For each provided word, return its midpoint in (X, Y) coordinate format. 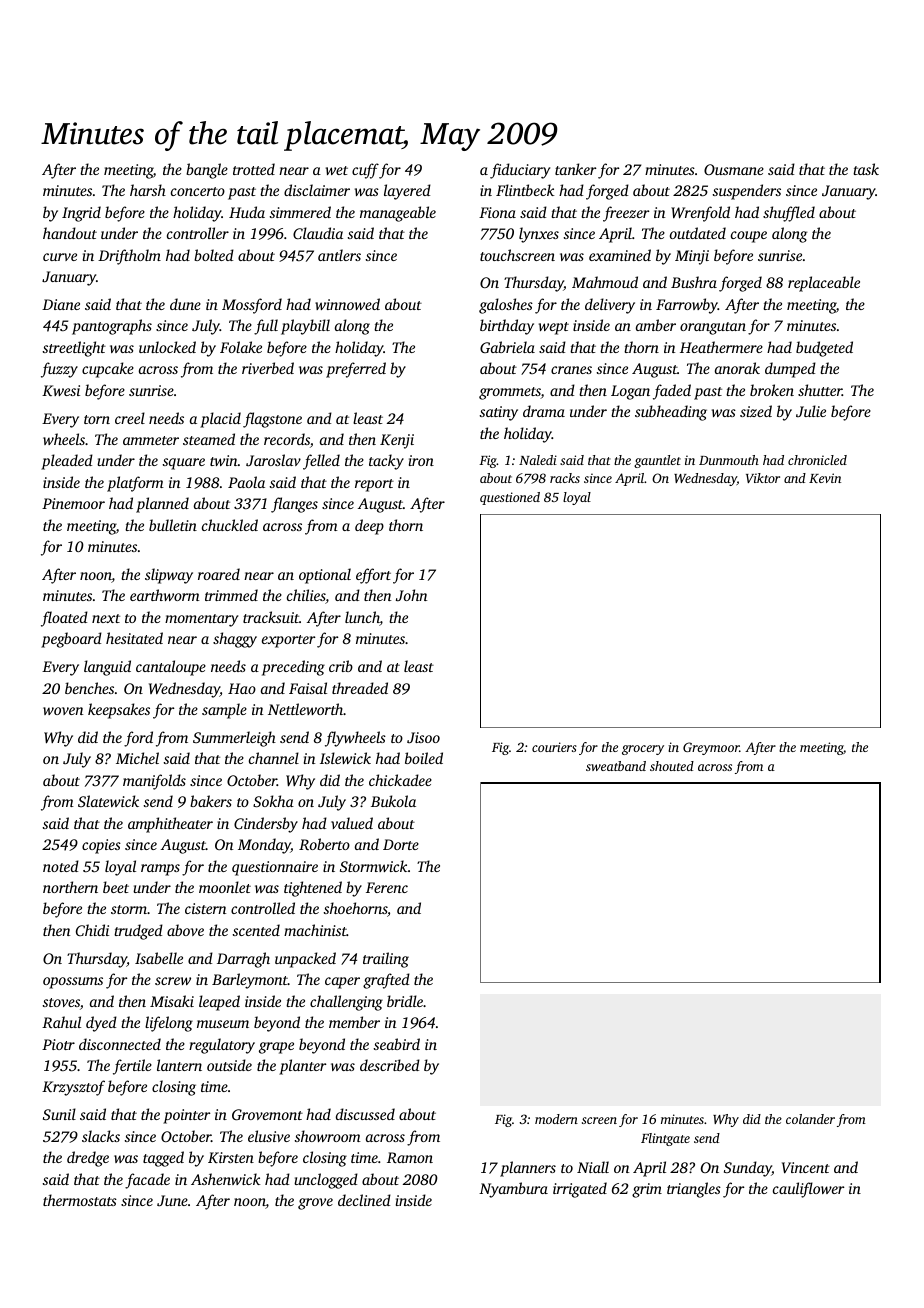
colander (810, 1119)
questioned (510, 498)
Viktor (763, 478)
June (172, 1200)
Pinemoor (73, 503)
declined (364, 1200)
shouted (672, 766)
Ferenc (387, 887)
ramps (160, 870)
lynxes (539, 235)
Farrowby (687, 306)
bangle (207, 171)
